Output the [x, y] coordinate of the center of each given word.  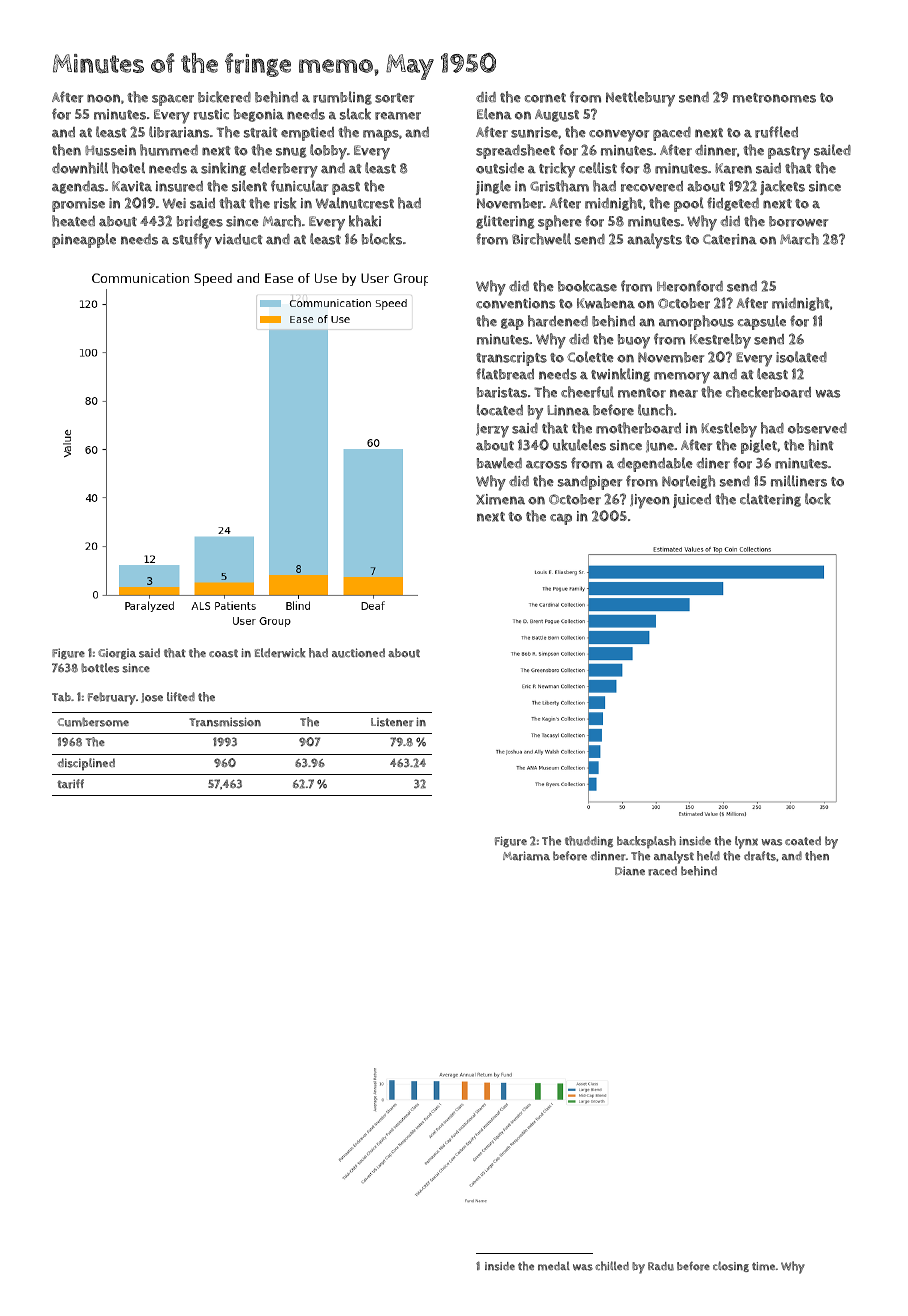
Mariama [526, 856]
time [763, 1266]
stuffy [192, 241]
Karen [733, 168]
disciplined [86, 764]
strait [261, 132]
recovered [652, 186]
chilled [612, 1266]
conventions [515, 303]
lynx [746, 842]
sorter [394, 98]
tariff [70, 784]
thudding [589, 842]
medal [554, 1266]
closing [731, 1266]
